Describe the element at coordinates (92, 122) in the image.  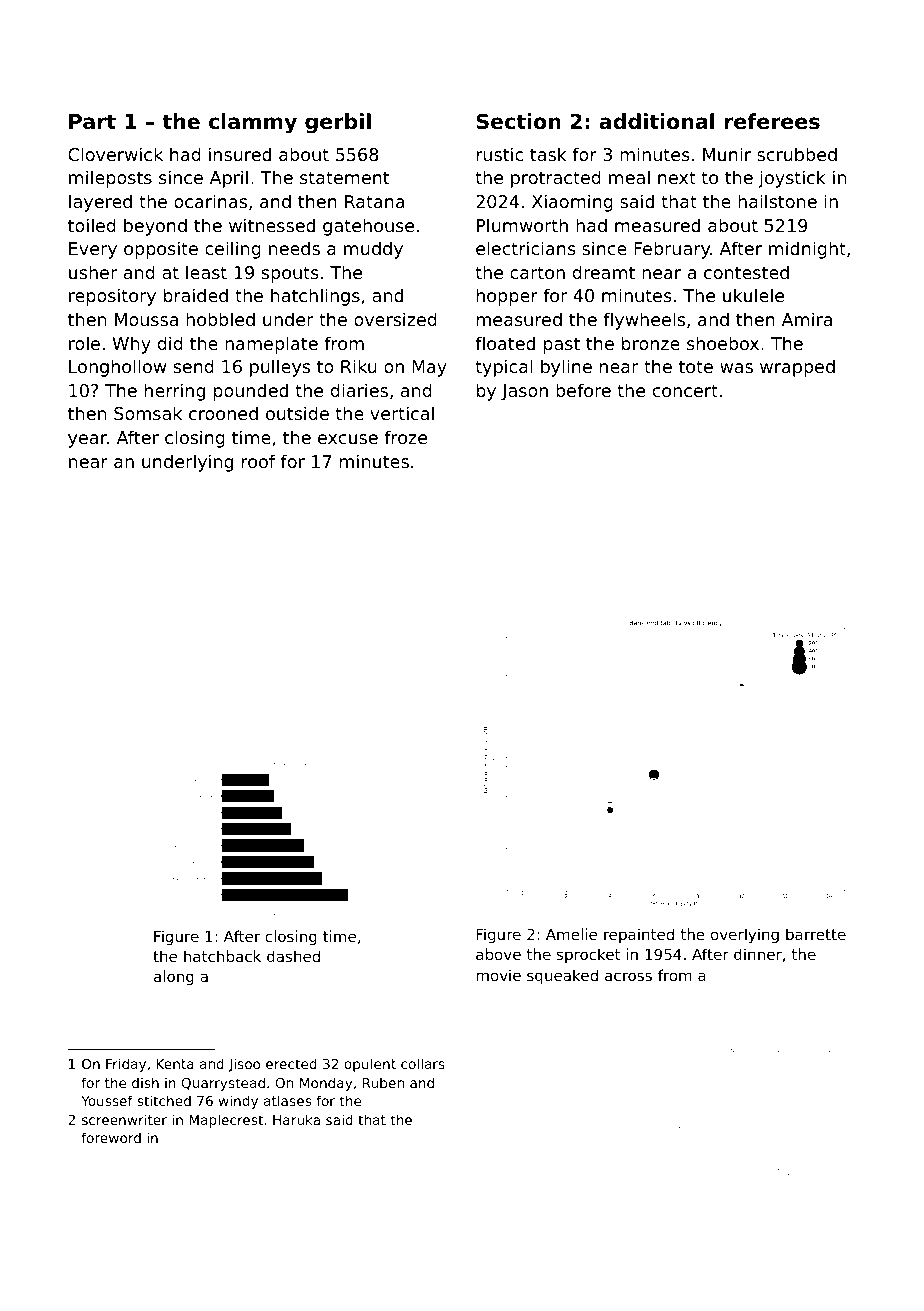
I see `Part` at that location.
